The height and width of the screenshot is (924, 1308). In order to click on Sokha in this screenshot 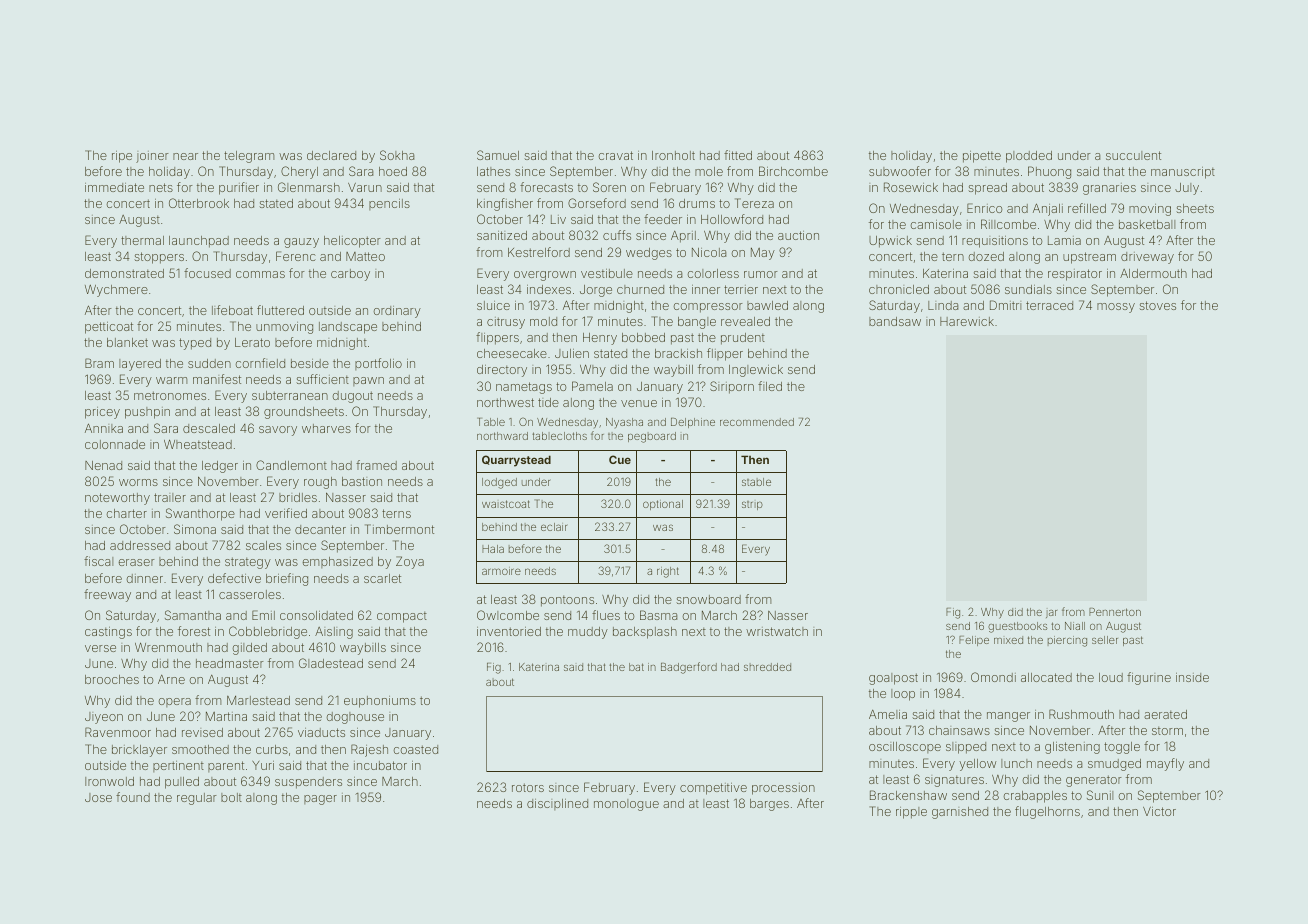, I will do `click(397, 155)`.
